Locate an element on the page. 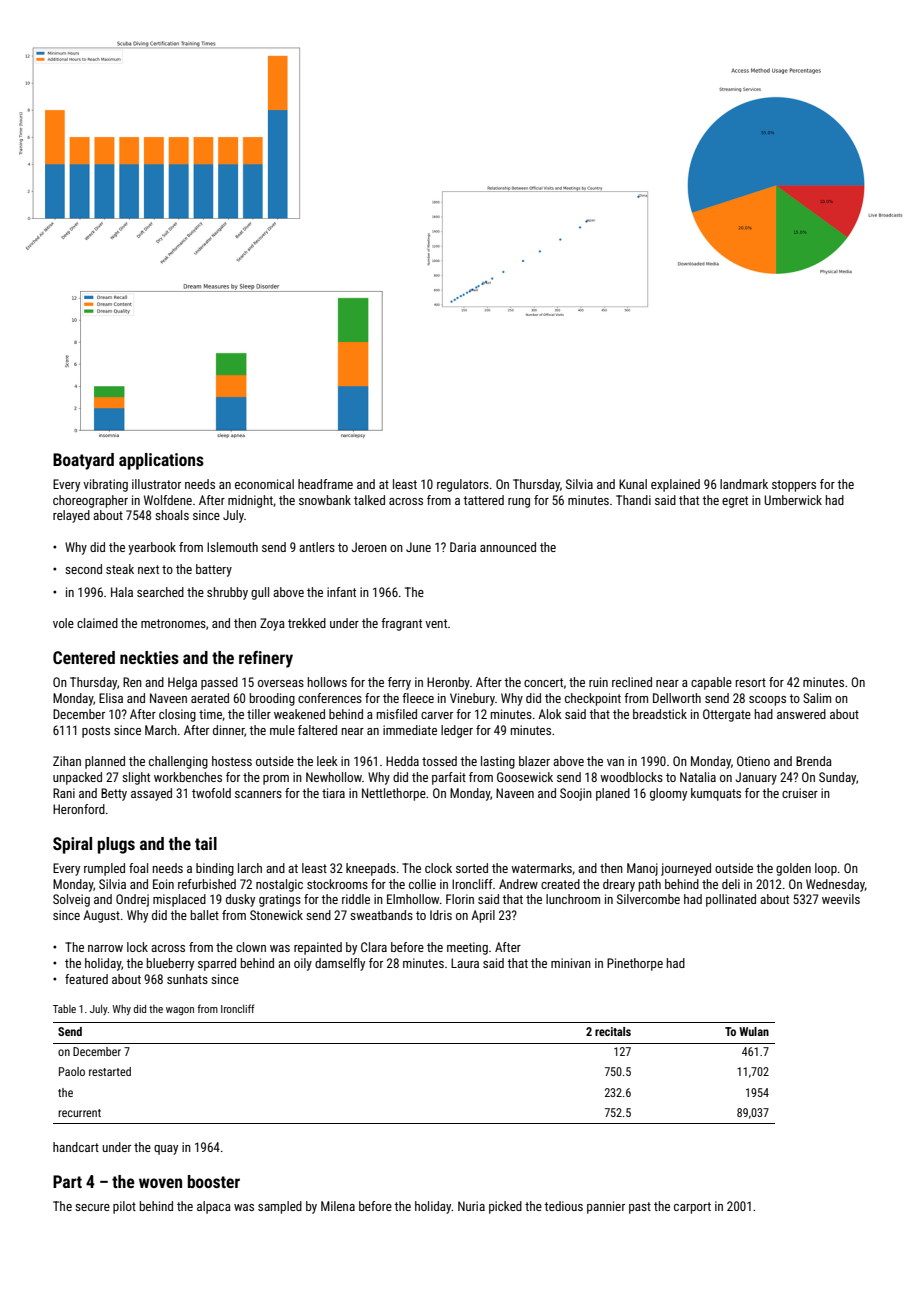 The height and width of the image is (1308, 924). picked is located at coordinates (505, 1207).
